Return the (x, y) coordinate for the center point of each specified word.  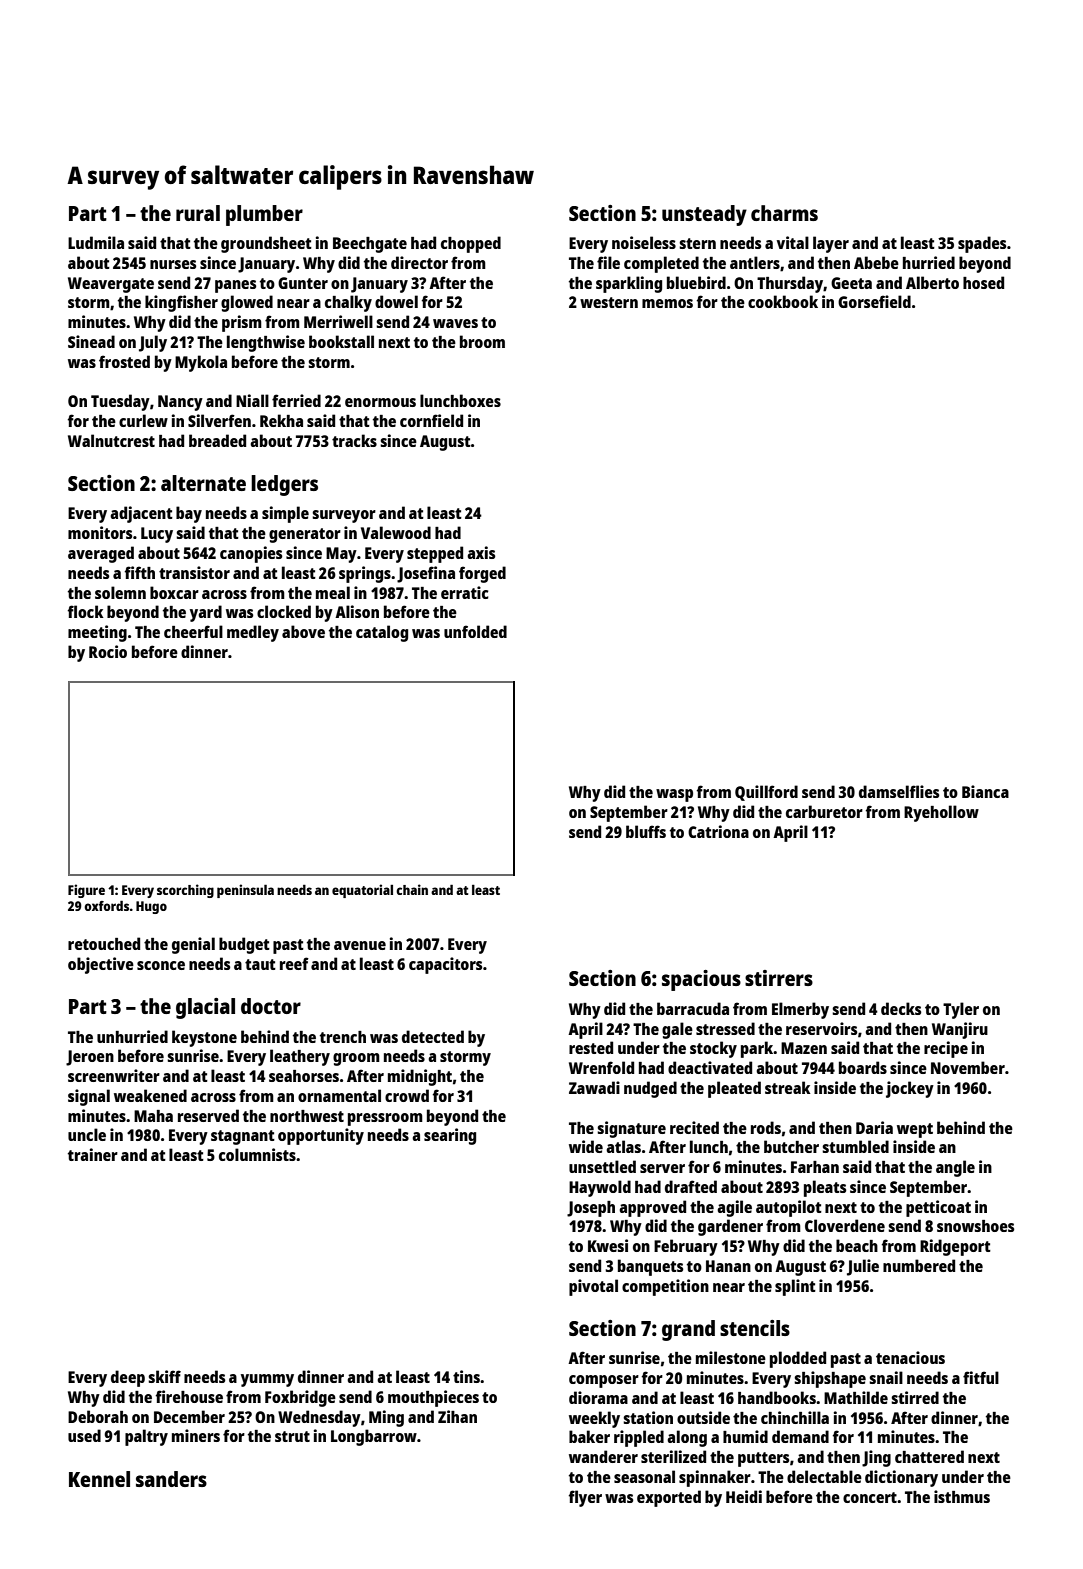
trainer (93, 1154)
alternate (203, 483)
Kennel (99, 1479)
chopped (471, 244)
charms (784, 213)
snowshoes (975, 1226)
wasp (674, 795)
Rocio (108, 651)
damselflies (899, 791)
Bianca (985, 791)
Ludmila (96, 242)
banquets (650, 1267)
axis (481, 552)
